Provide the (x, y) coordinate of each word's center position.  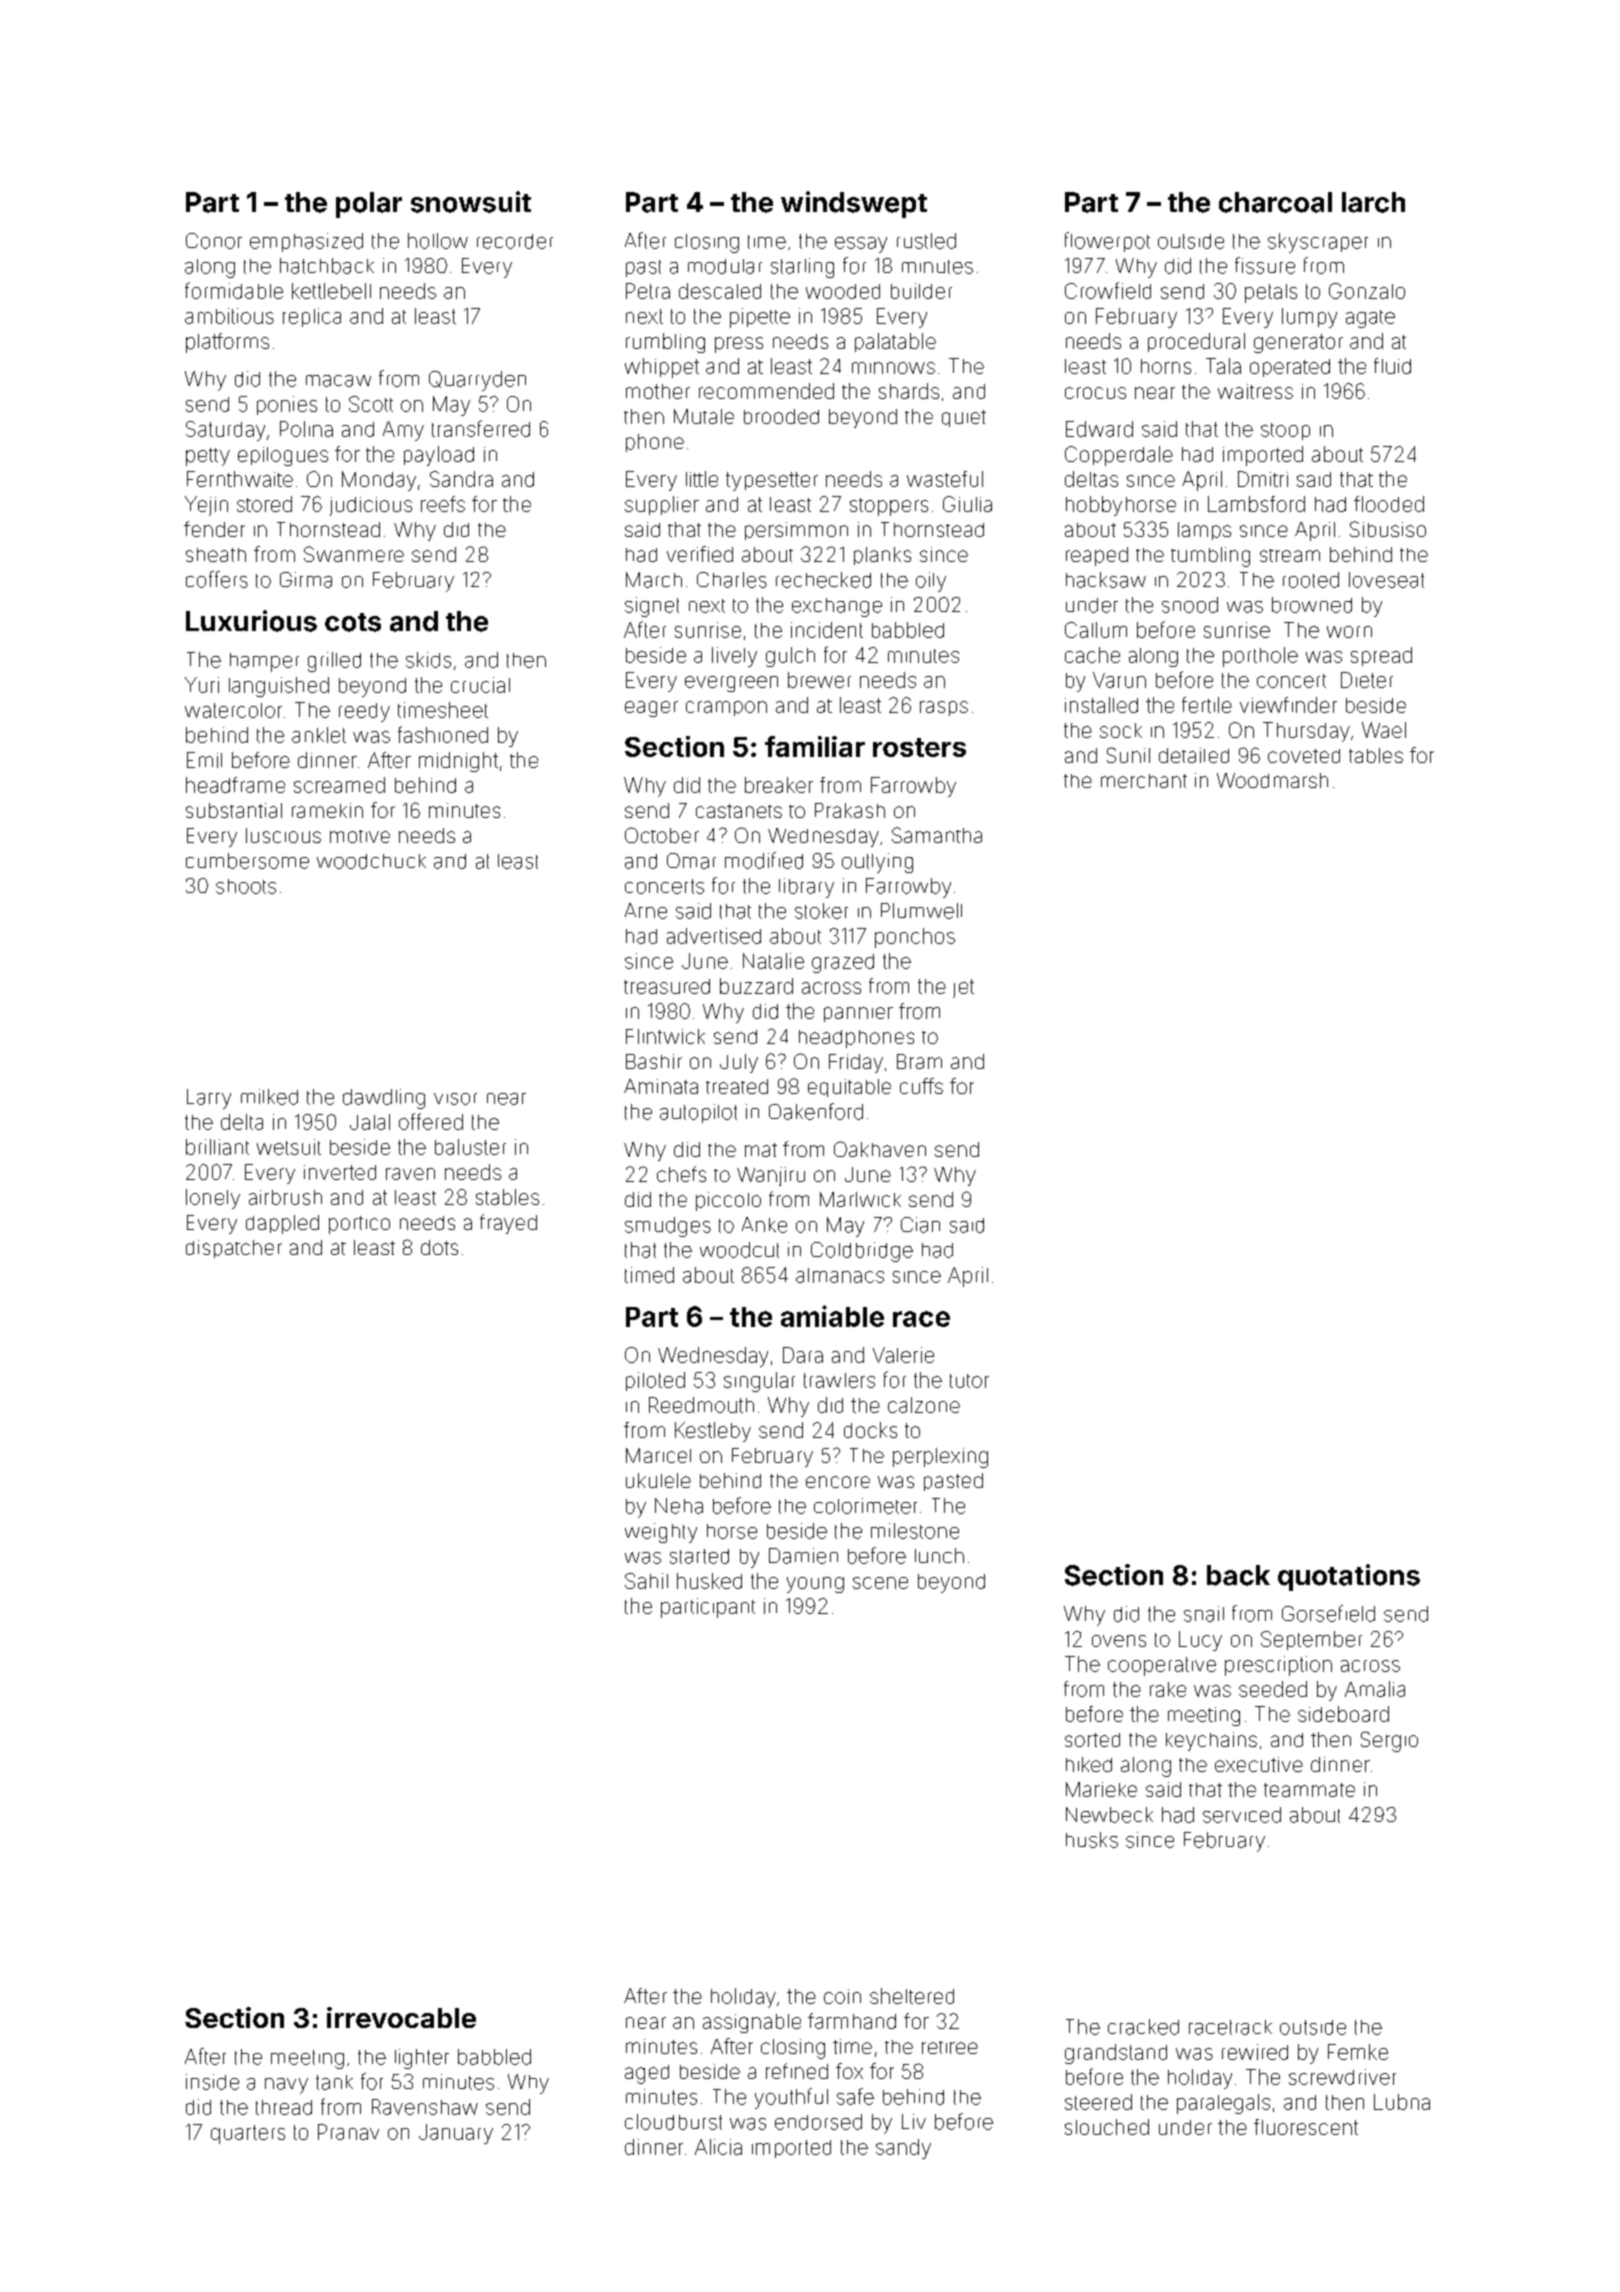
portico (359, 1225)
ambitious (229, 316)
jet (963, 988)
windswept (854, 204)
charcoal (1275, 202)
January (456, 2134)
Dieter (1367, 680)
